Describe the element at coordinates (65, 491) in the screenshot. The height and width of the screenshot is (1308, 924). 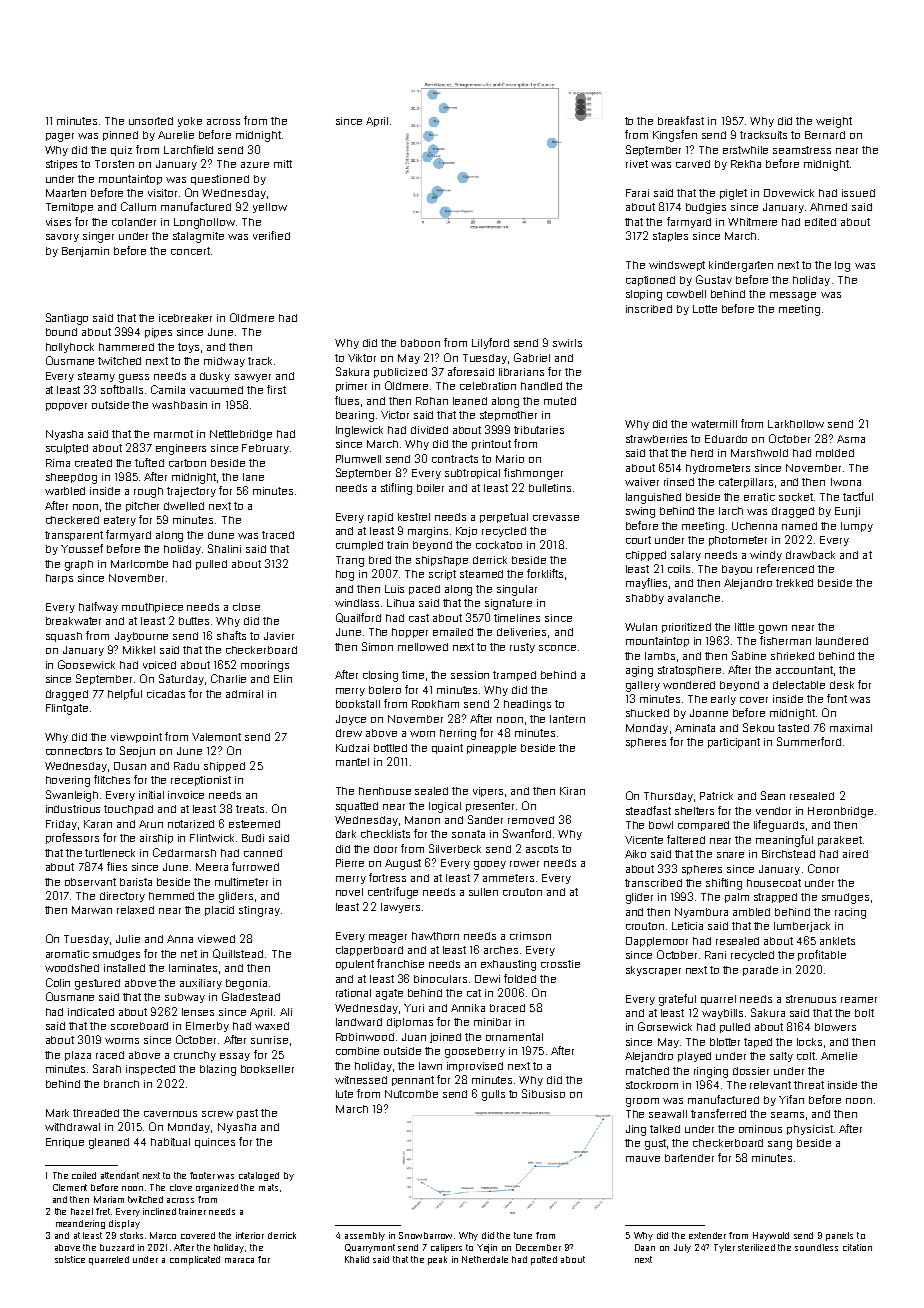
I see `warbled` at that location.
